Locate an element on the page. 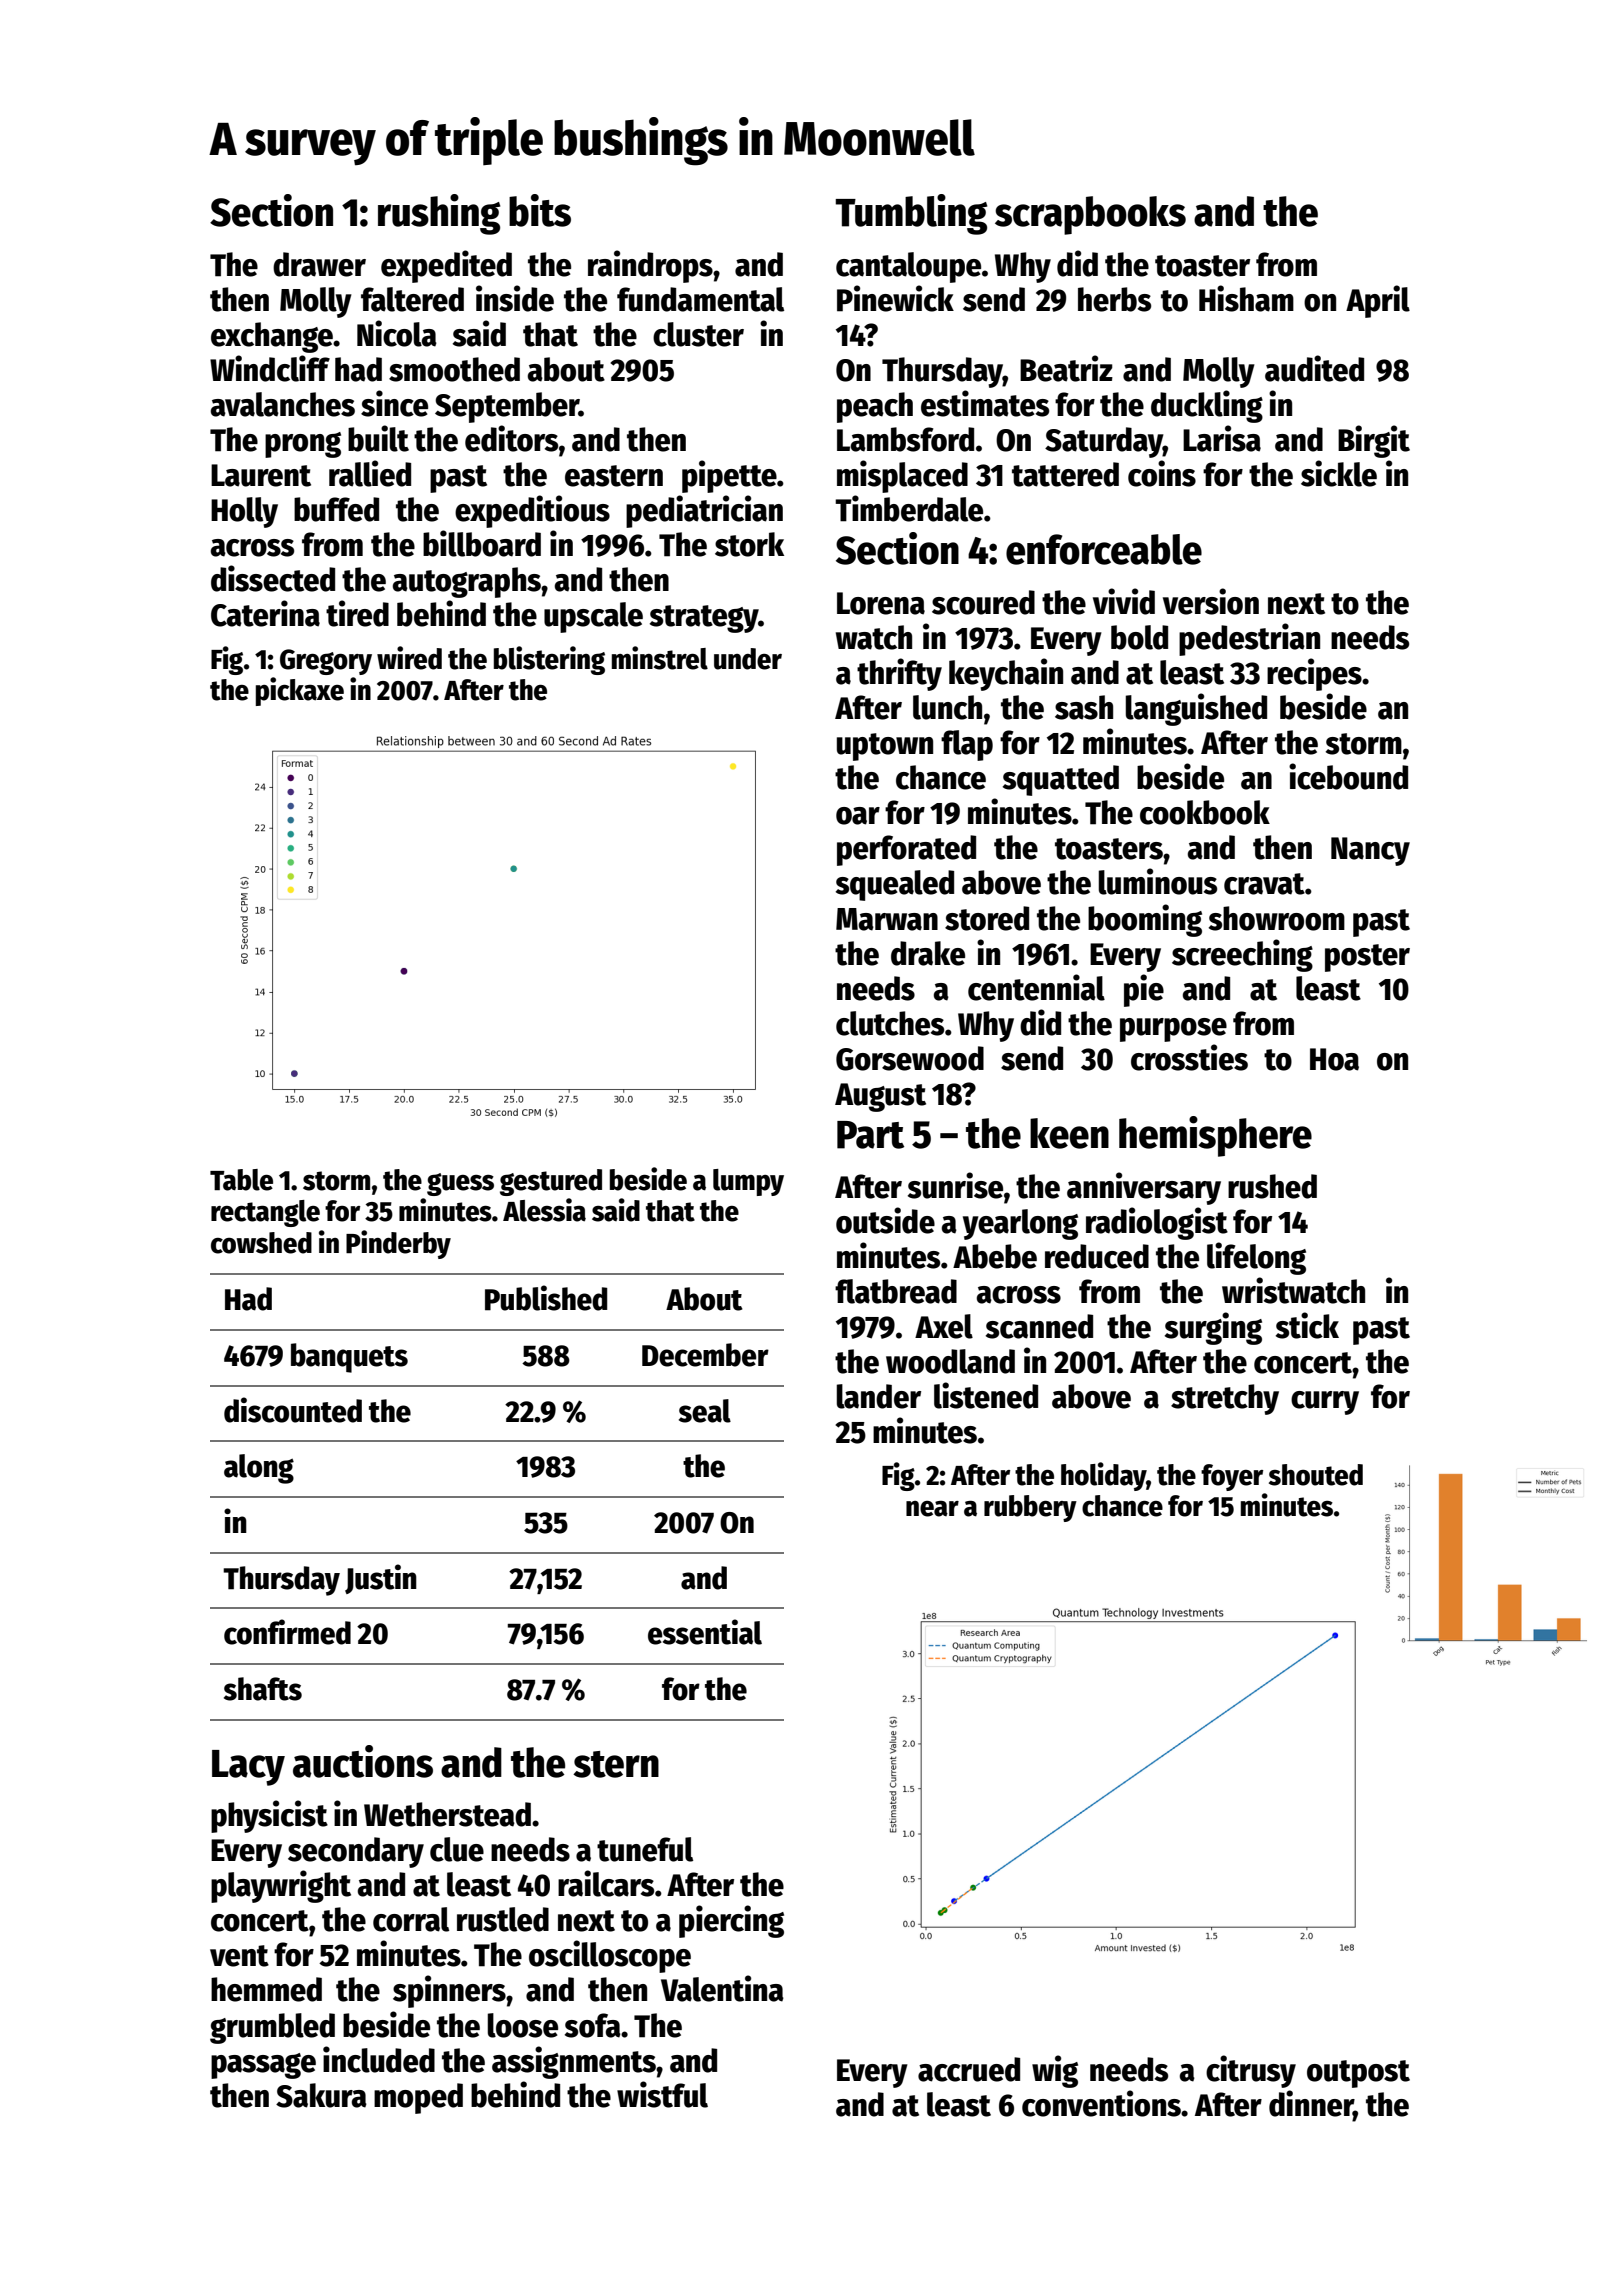 The image size is (1620, 2292). rushed is located at coordinates (1272, 1186).
